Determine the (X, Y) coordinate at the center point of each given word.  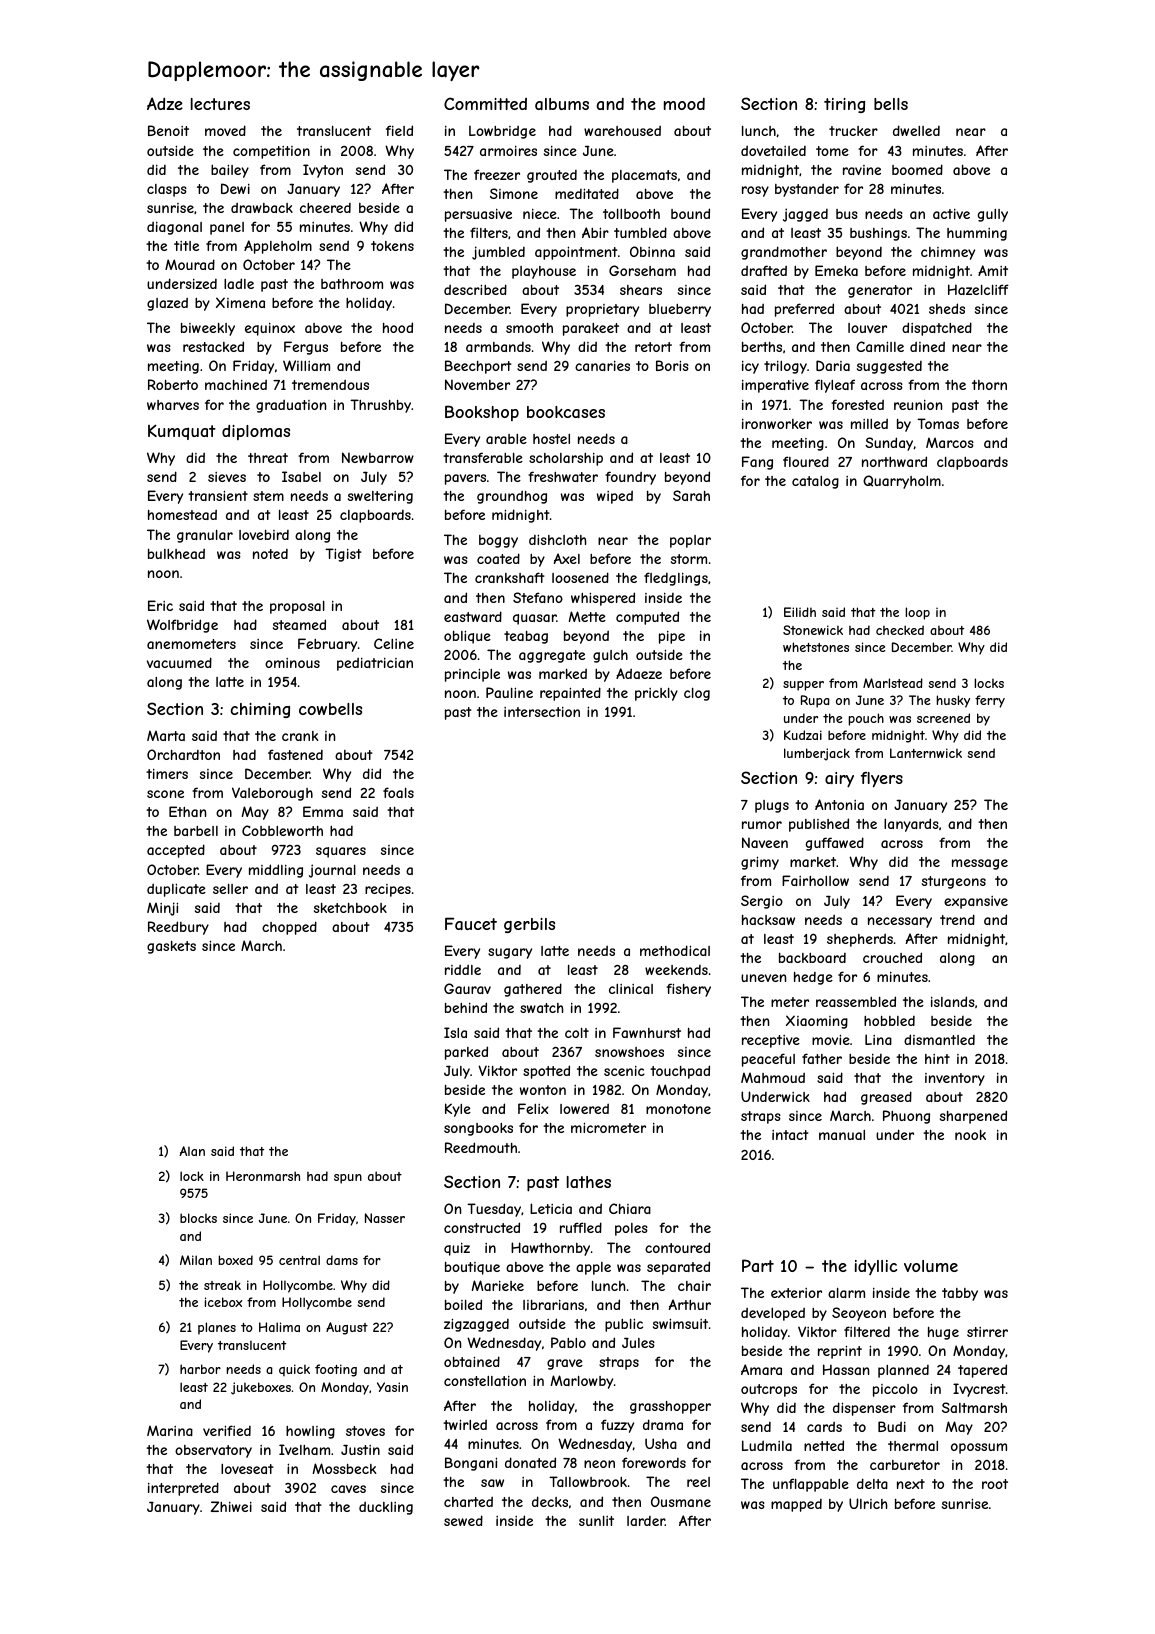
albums (562, 104)
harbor (200, 1369)
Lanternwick (926, 753)
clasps (167, 190)
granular (205, 536)
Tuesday (494, 1210)
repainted (570, 694)
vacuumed (179, 662)
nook (970, 1135)
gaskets (171, 947)
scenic (624, 1071)
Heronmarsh (263, 1176)
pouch (866, 719)
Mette (587, 616)
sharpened (973, 1117)
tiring (844, 105)
